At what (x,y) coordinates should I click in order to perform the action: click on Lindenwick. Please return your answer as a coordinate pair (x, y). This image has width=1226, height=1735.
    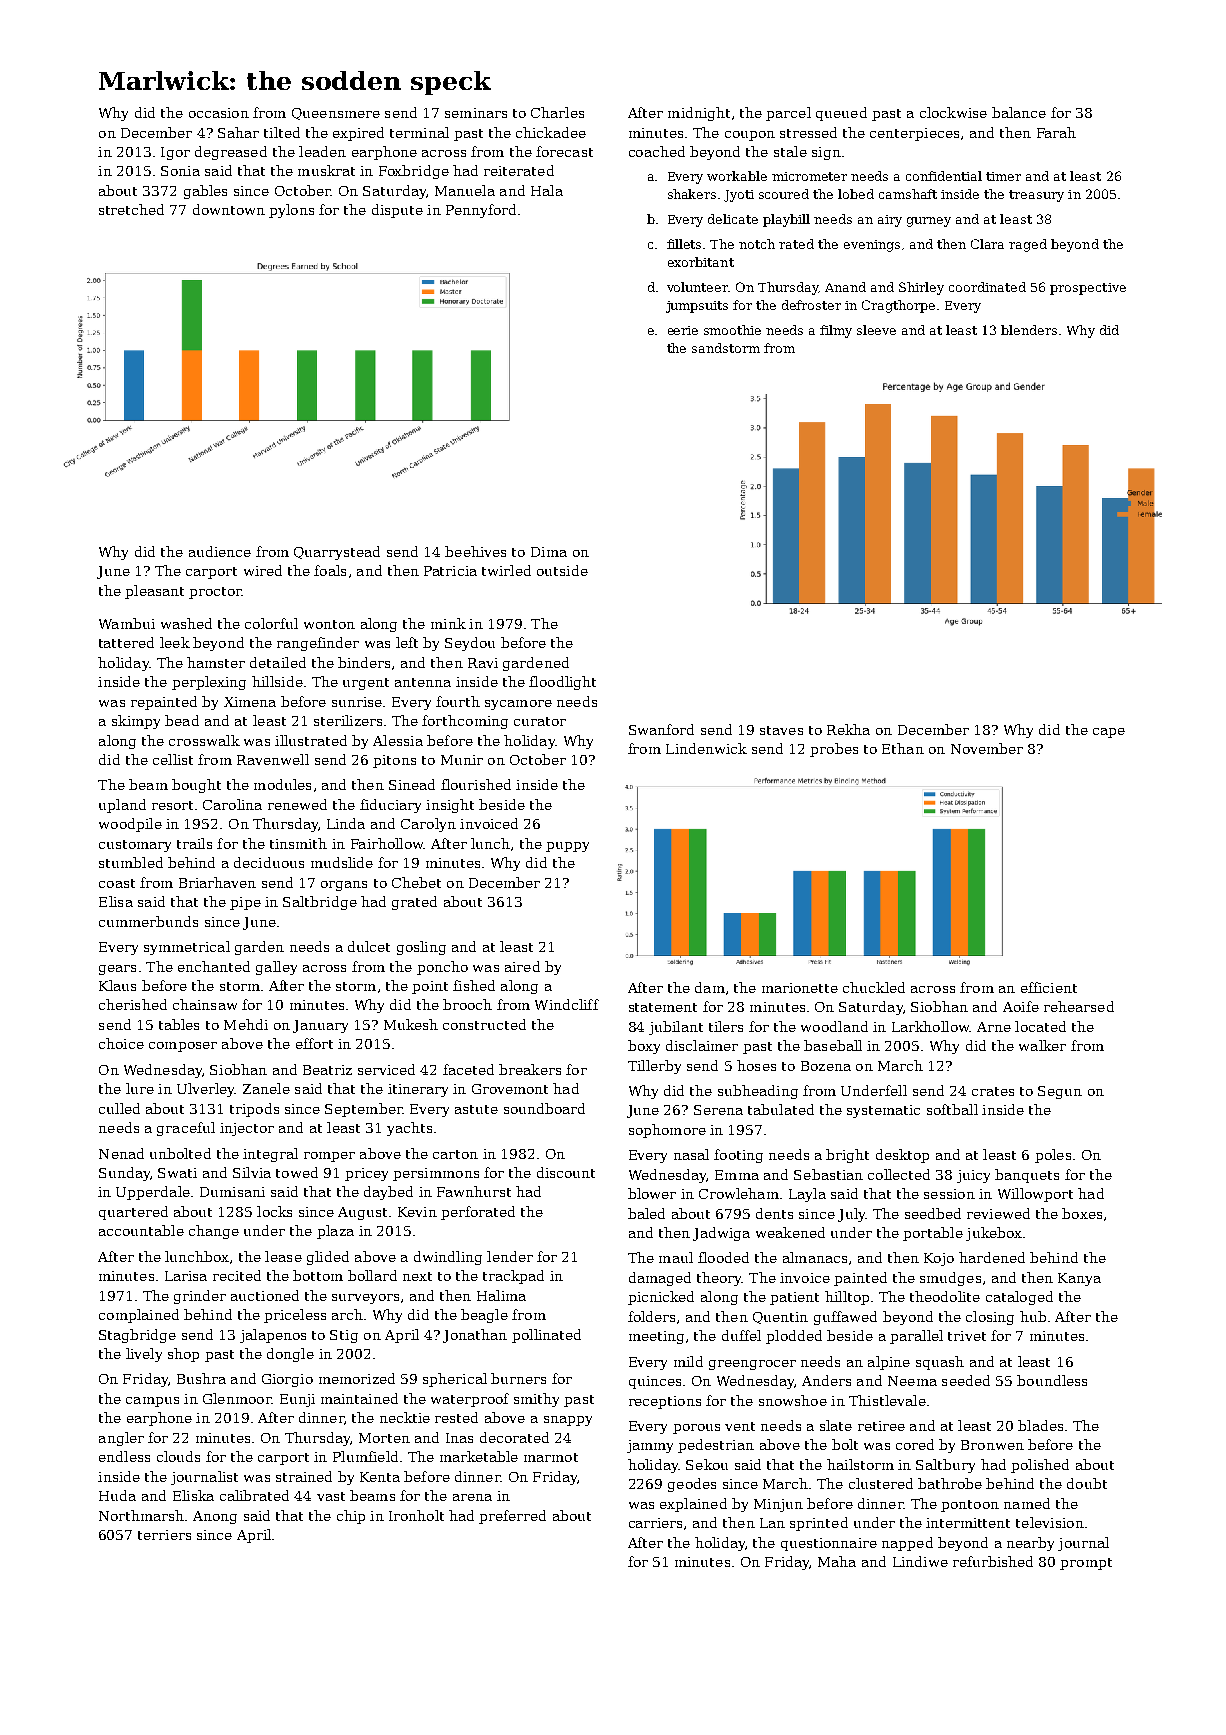
    Looking at the image, I should click on (706, 748).
